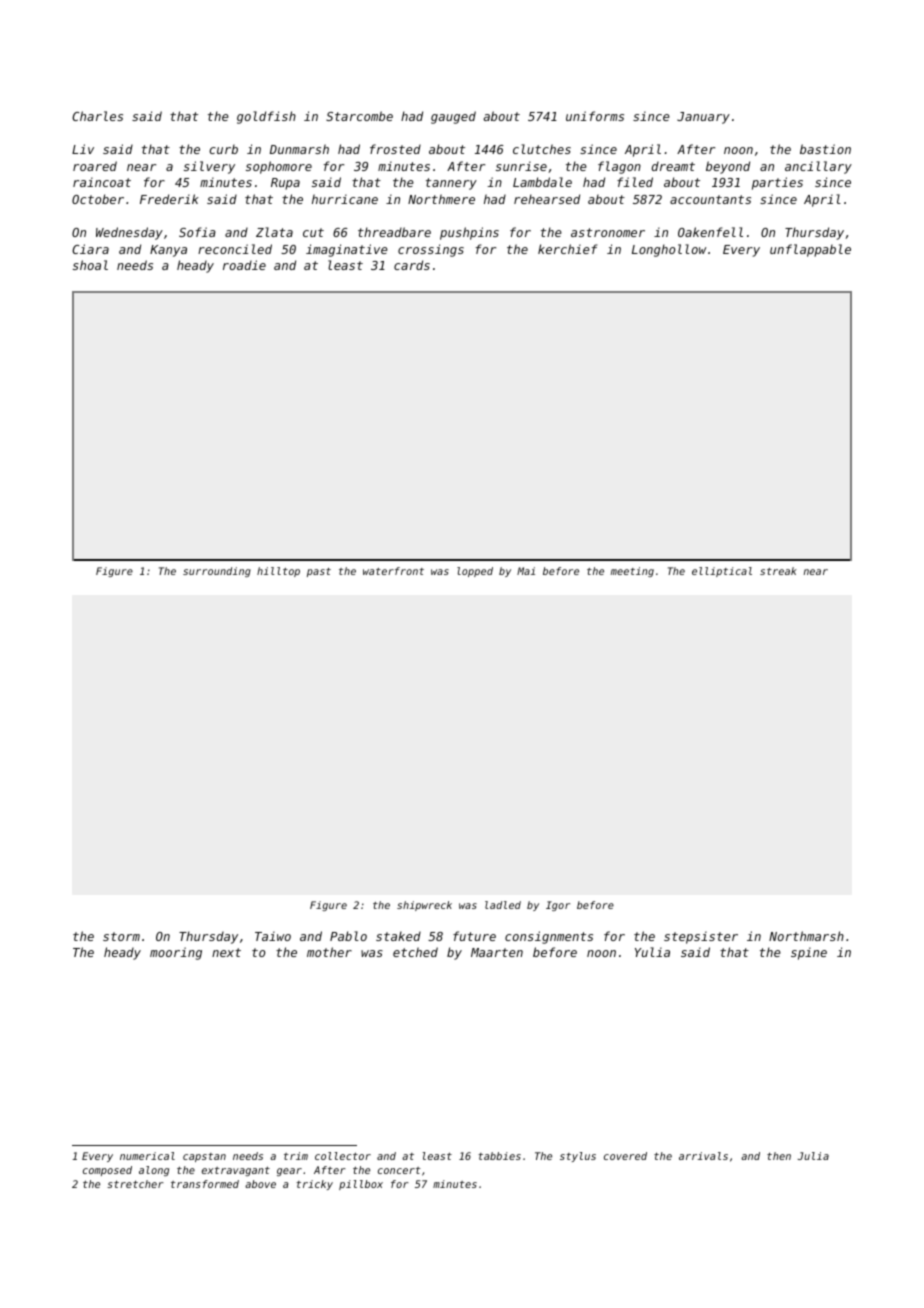  Describe the element at coordinates (441, 199) in the screenshot. I see `Northmere` at that location.
